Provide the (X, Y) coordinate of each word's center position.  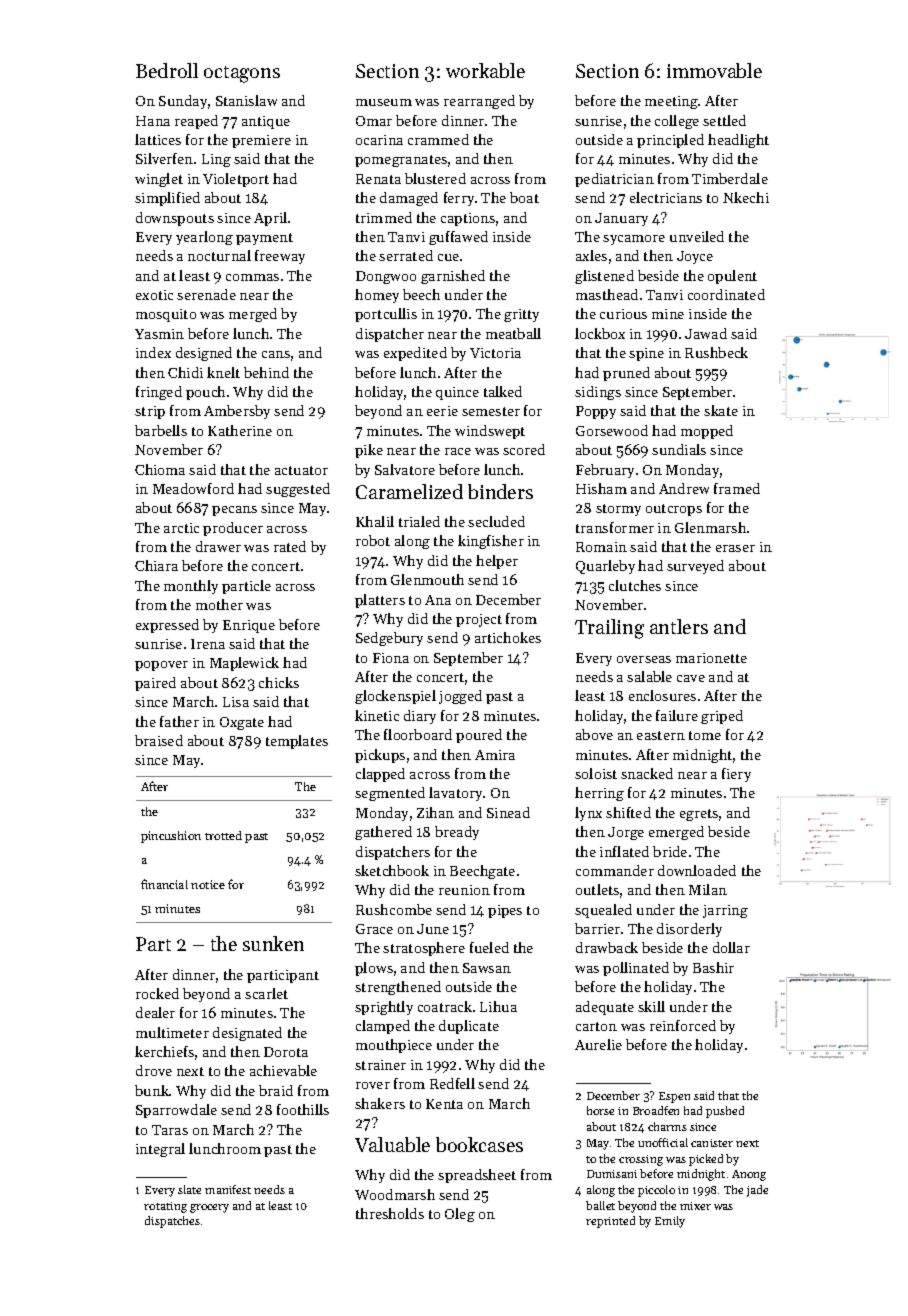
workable (485, 70)
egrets (699, 815)
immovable (714, 70)
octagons (242, 74)
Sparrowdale (176, 1111)
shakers (380, 1103)
